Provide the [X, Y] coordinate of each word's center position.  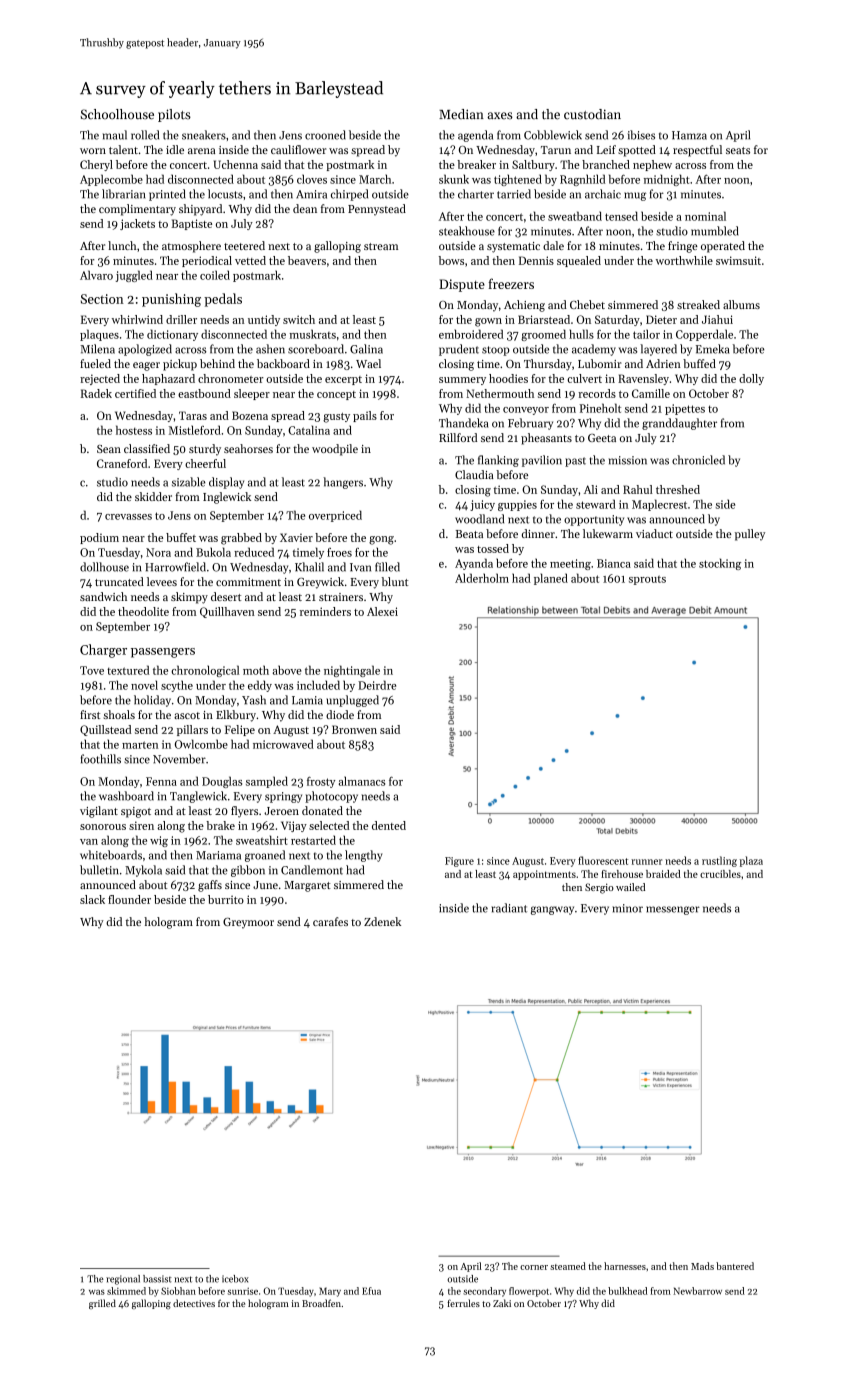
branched [606, 164]
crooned [325, 135]
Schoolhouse [117, 114]
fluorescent [603, 860]
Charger [103, 651]
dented [389, 825]
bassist [157, 1279]
